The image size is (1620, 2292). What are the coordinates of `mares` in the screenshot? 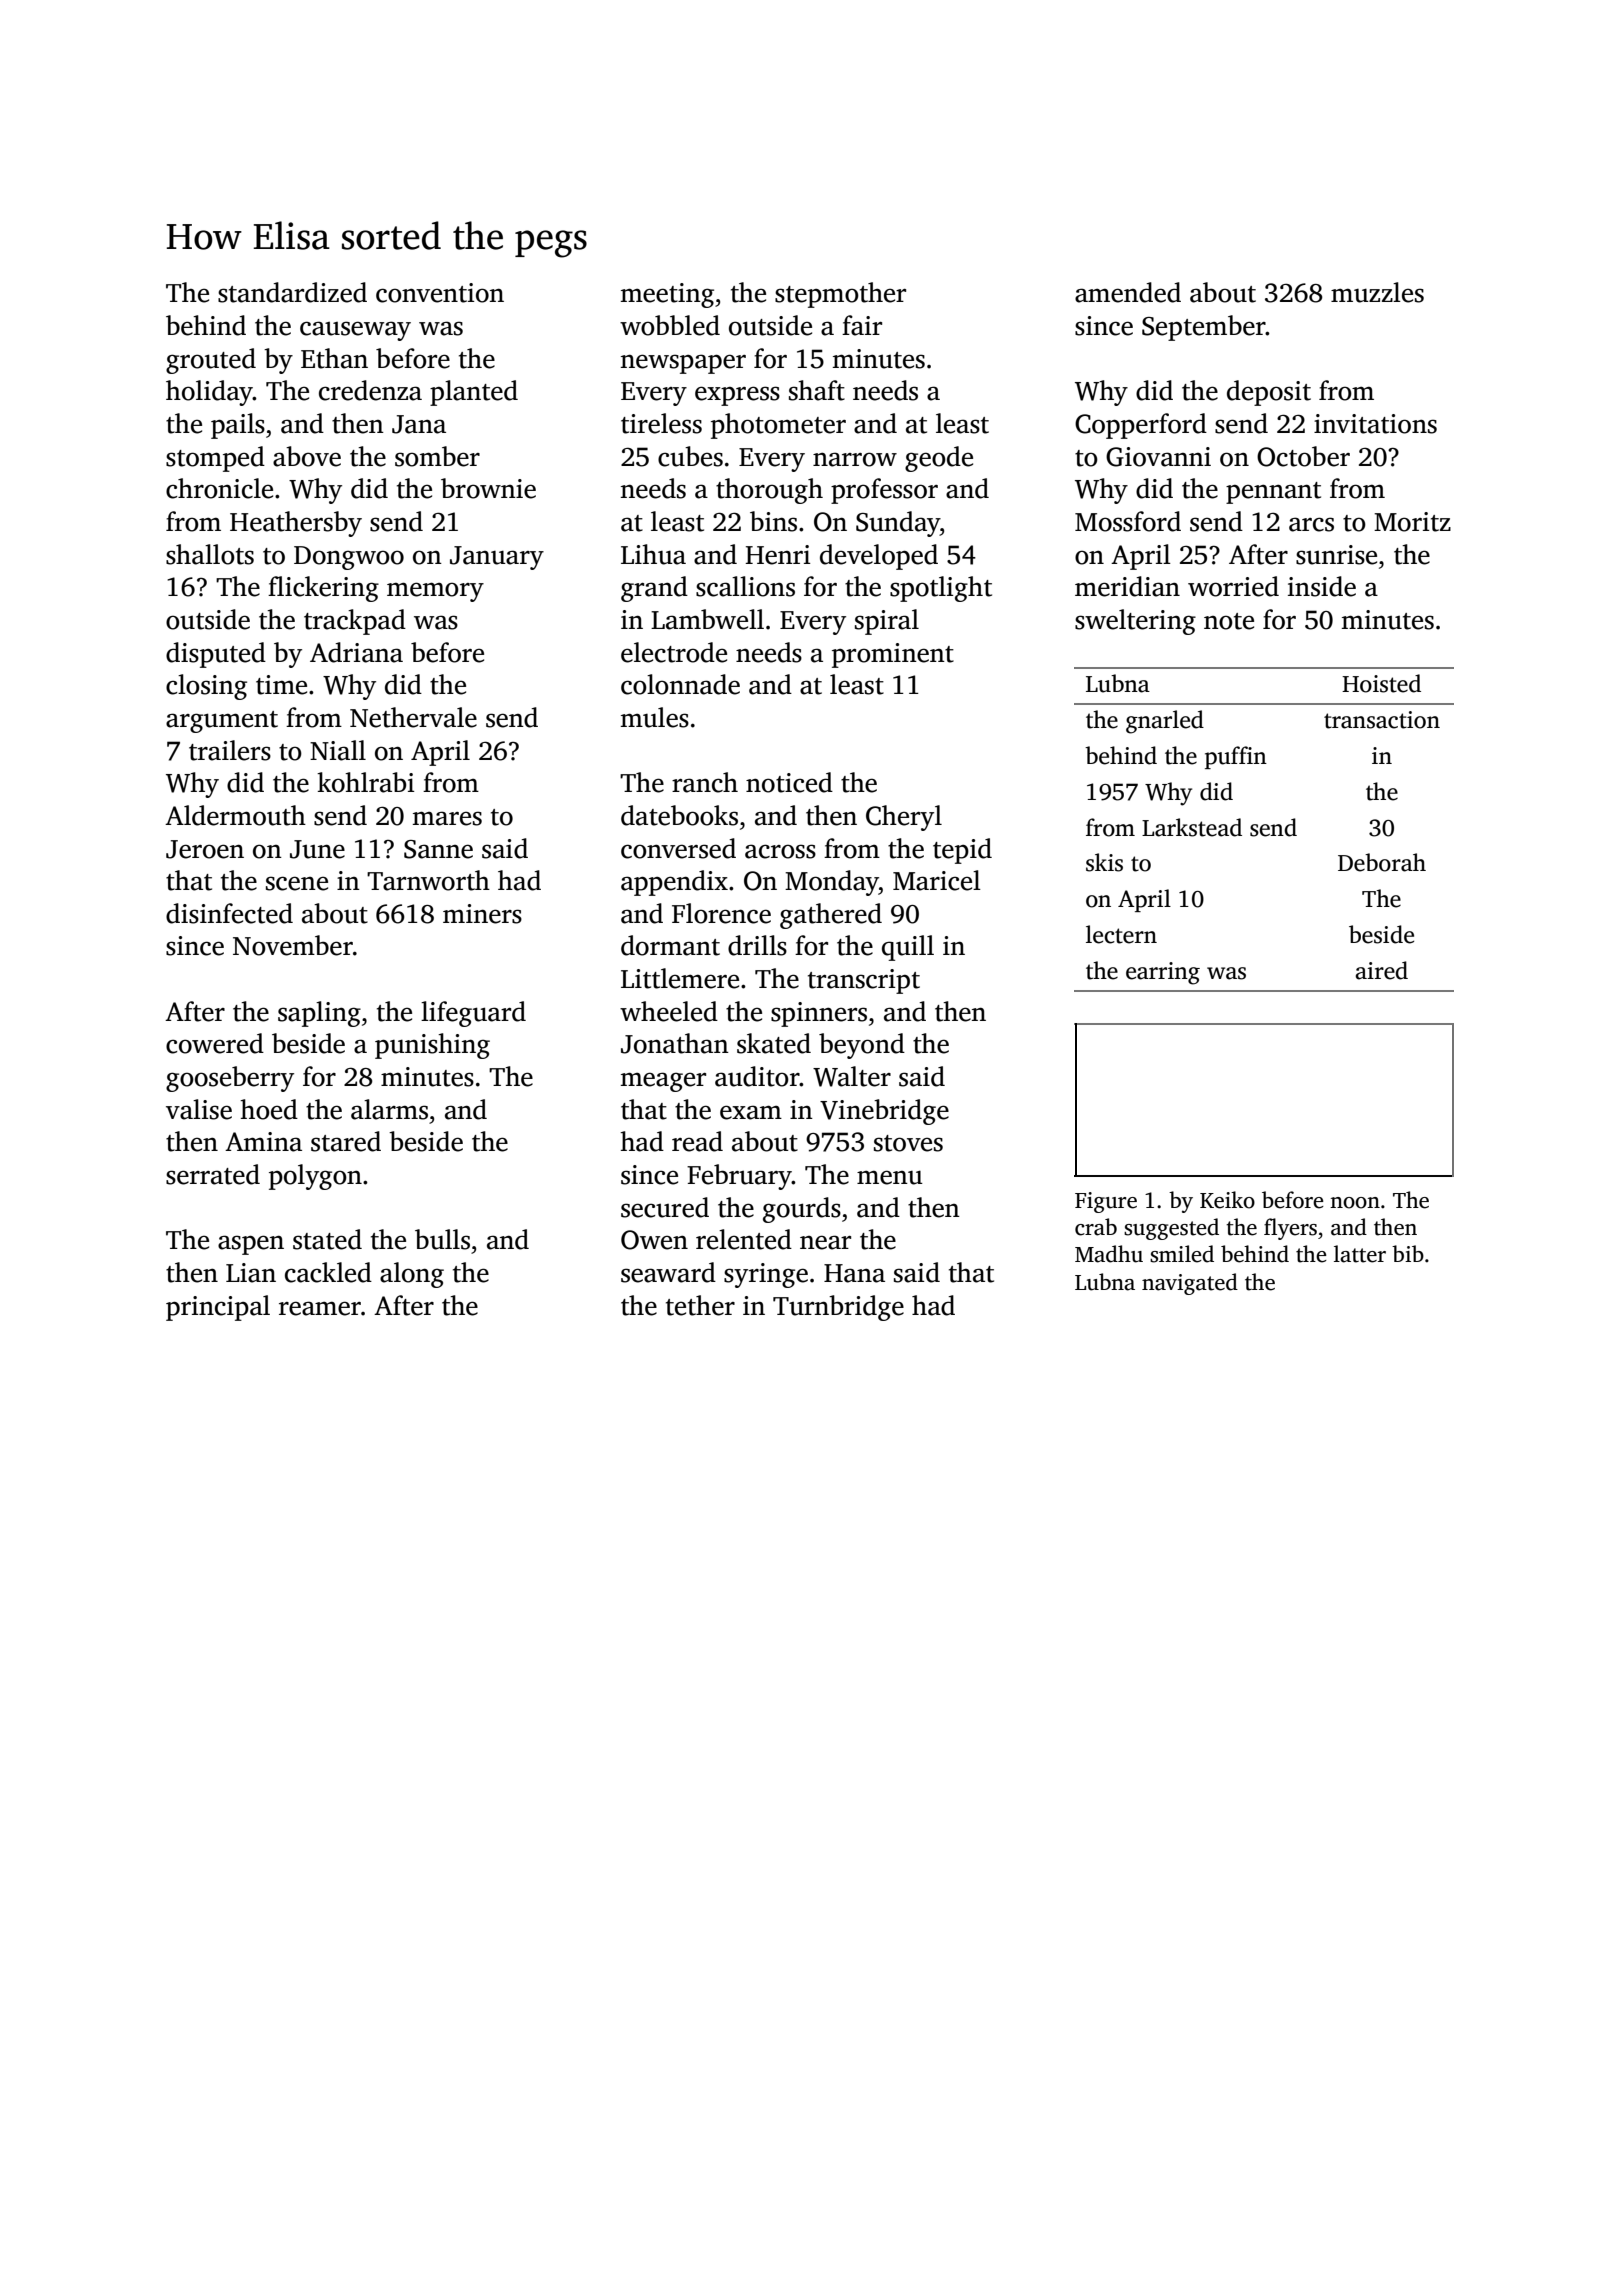 It's located at (447, 818).
